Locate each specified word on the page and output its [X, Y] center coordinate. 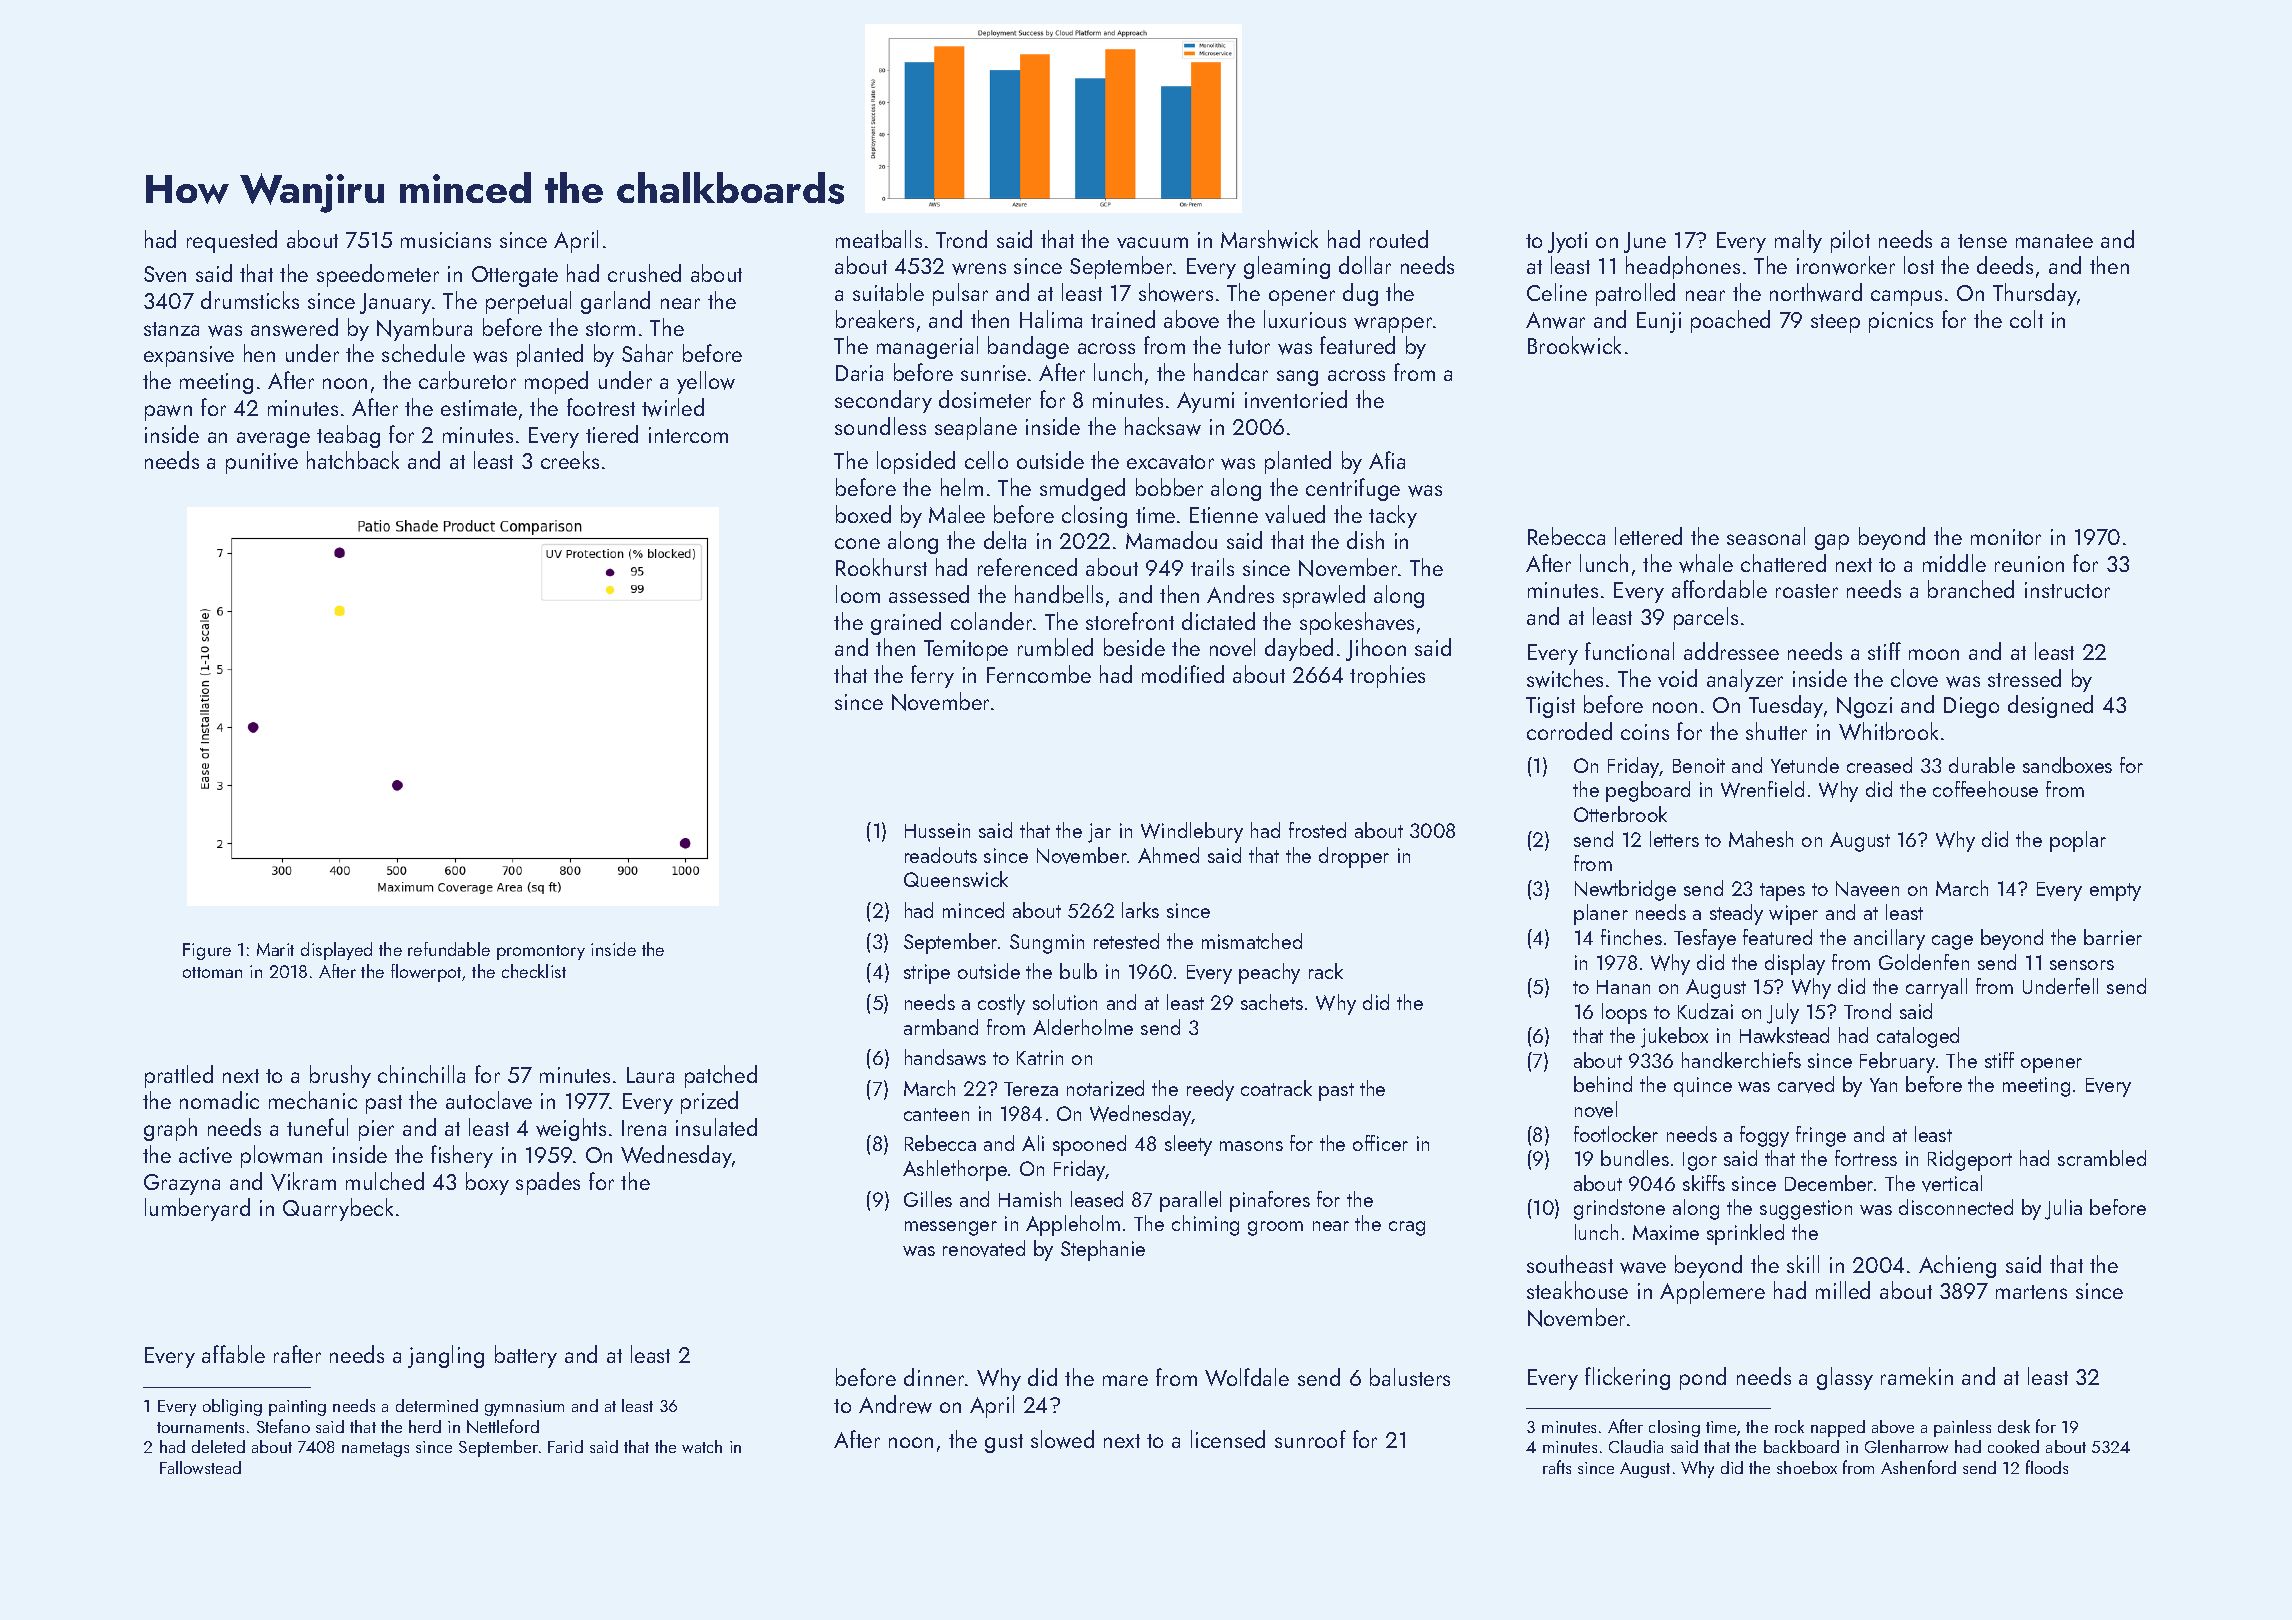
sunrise [993, 373]
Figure [207, 951]
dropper [1354, 857]
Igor [1700, 1161]
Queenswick [956, 879]
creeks [570, 460]
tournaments [200, 1427]
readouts [941, 855]
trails [1212, 567]
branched [1971, 589]
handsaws [945, 1057]
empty [2115, 892]
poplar [2078, 841]
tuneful [317, 1127]
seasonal [1766, 536]
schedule [423, 353]
